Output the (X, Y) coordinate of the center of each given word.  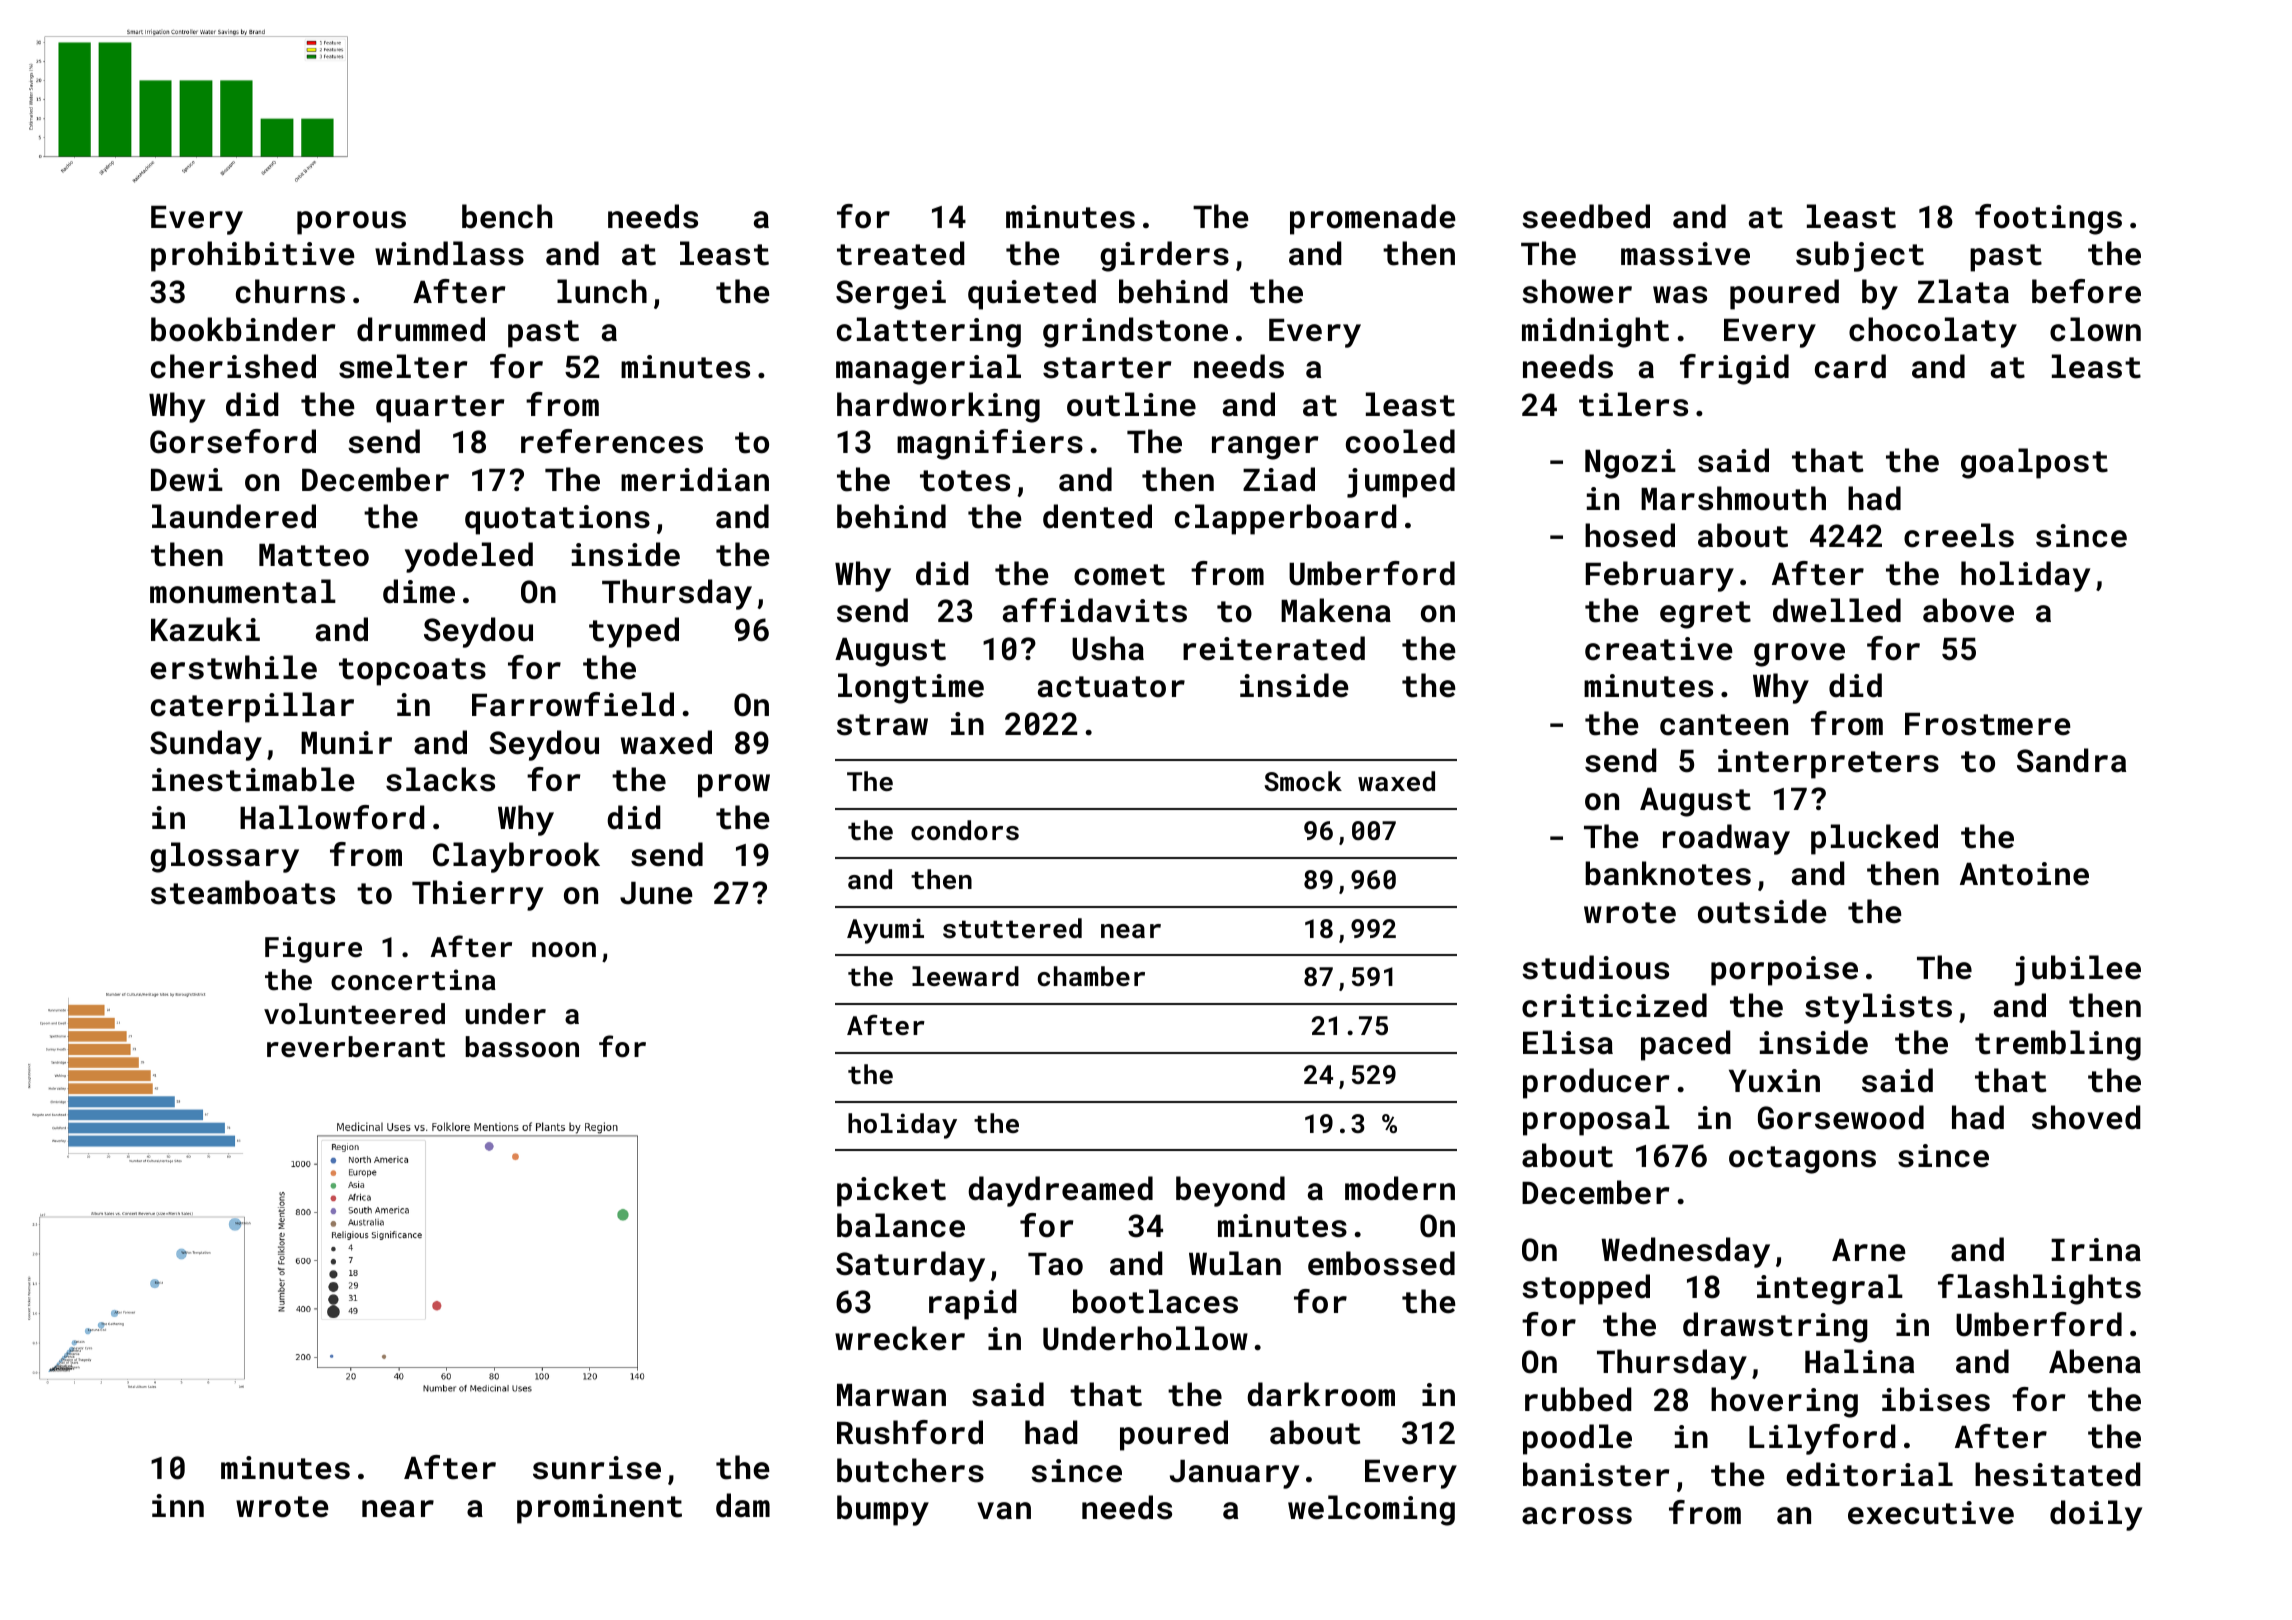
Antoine (2024, 874)
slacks (440, 779)
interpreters (1828, 764)
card (1850, 366)
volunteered (354, 1014)
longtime (911, 688)
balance (901, 1225)
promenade (1372, 219)
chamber (1091, 976)
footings (2048, 219)
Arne (1868, 1250)
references (612, 441)
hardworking (938, 407)
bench (507, 216)
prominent (599, 1509)
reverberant (356, 1047)
